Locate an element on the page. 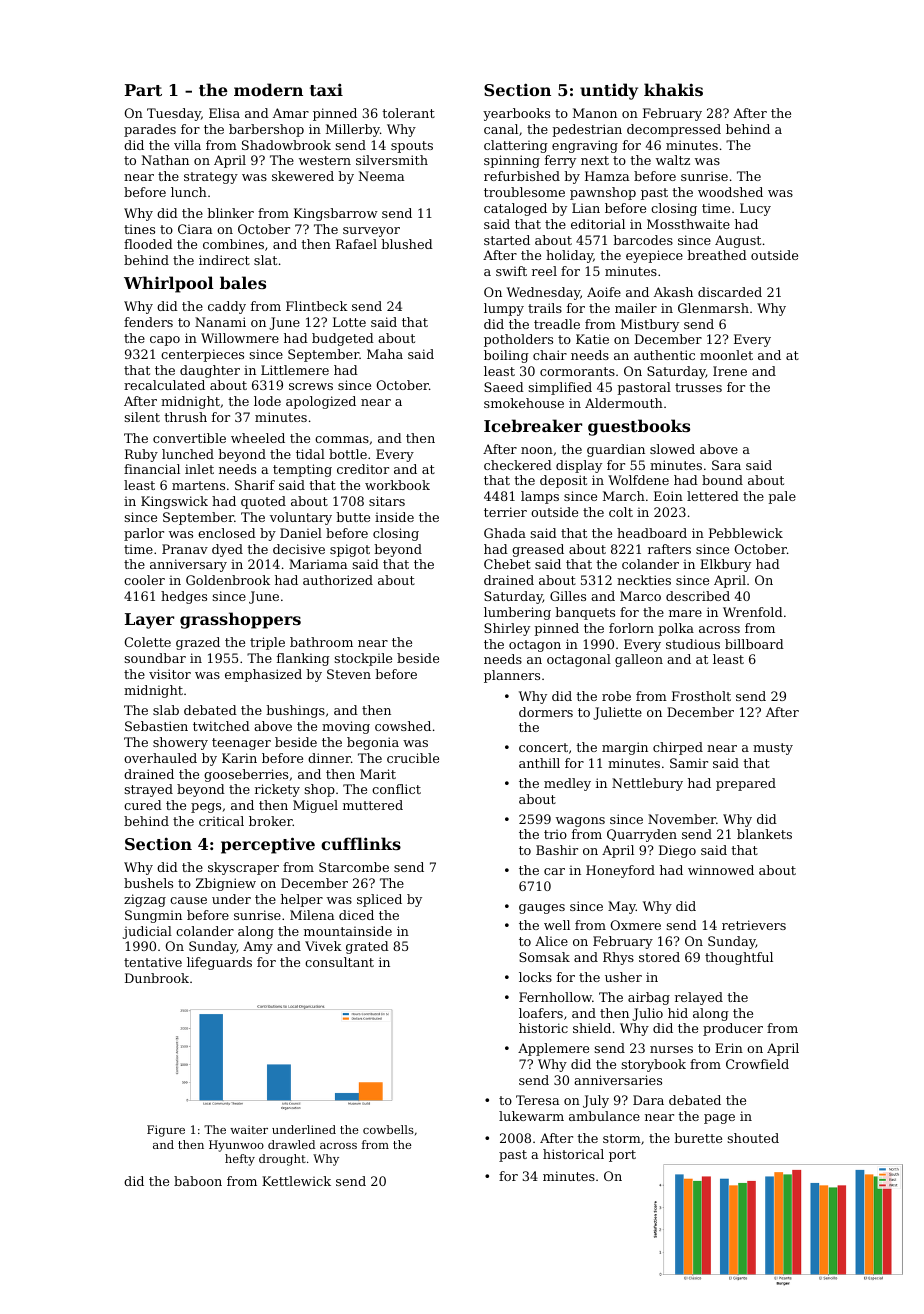 The image size is (924, 1314). checkered is located at coordinates (518, 465).
